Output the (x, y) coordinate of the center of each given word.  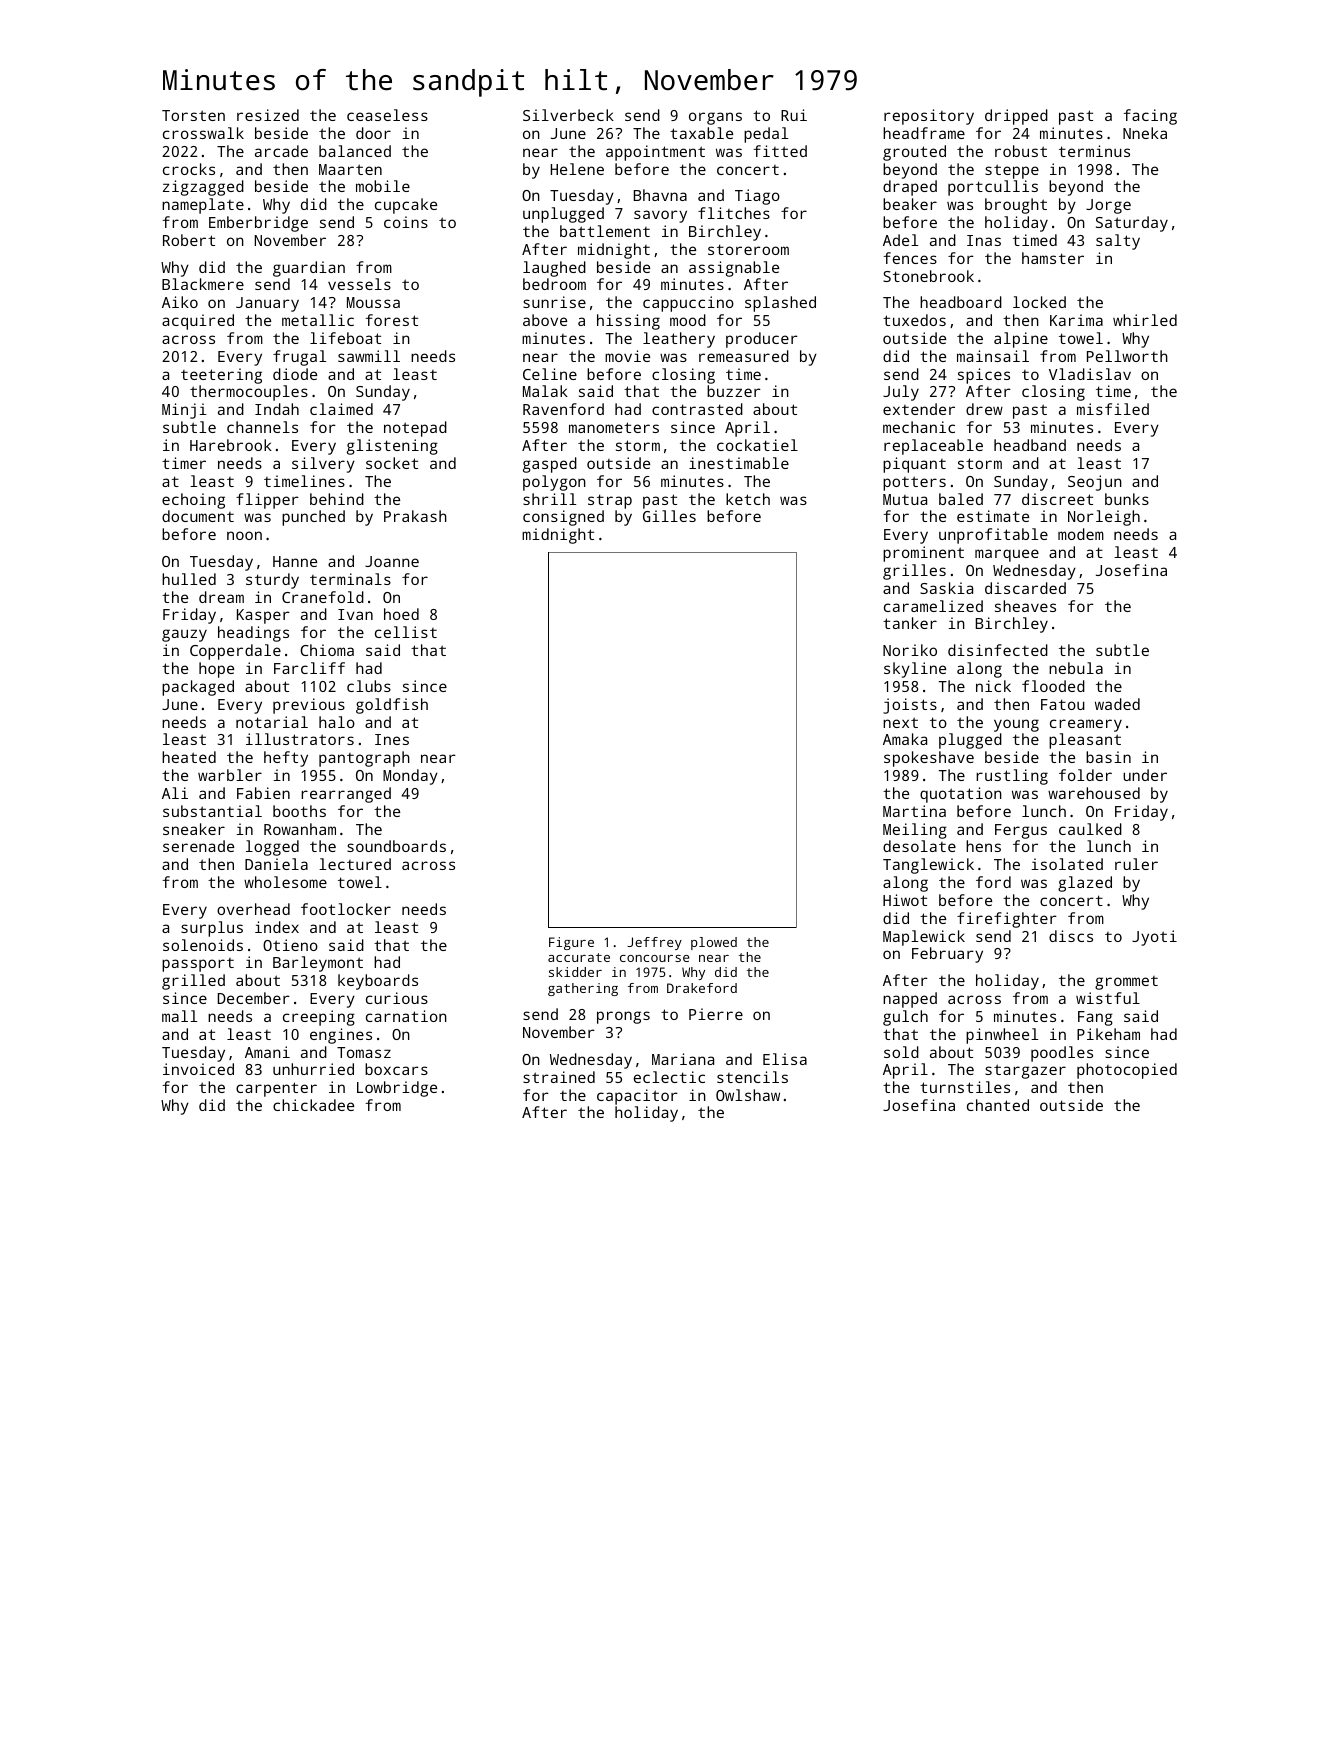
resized (268, 115)
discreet (1057, 499)
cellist (406, 632)
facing (1150, 117)
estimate (993, 516)
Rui (794, 115)
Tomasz (364, 1052)
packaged (198, 688)
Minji (184, 411)
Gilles (669, 516)
